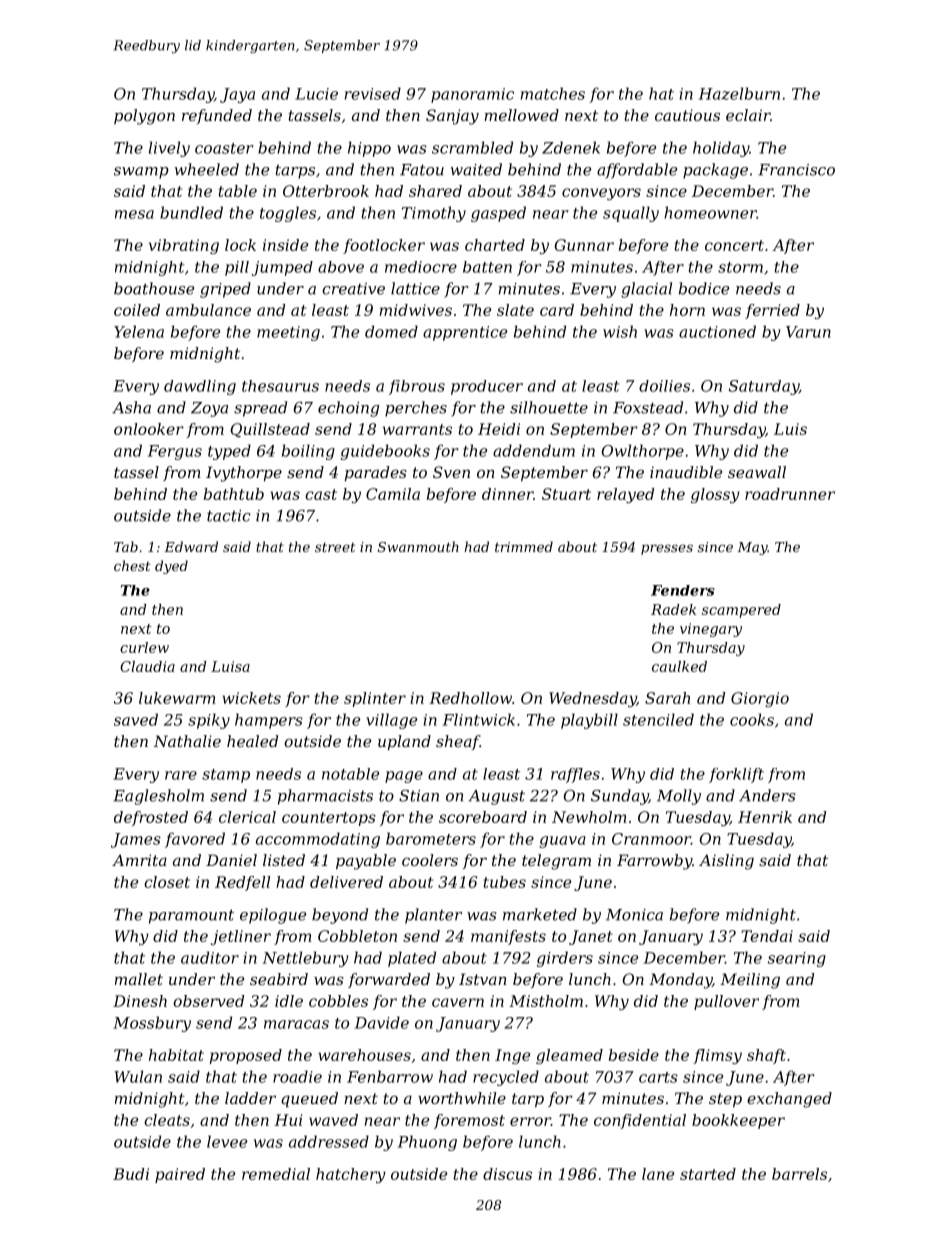 The width and height of the screenshot is (952, 1233). I want to click on storm, so click(740, 267).
